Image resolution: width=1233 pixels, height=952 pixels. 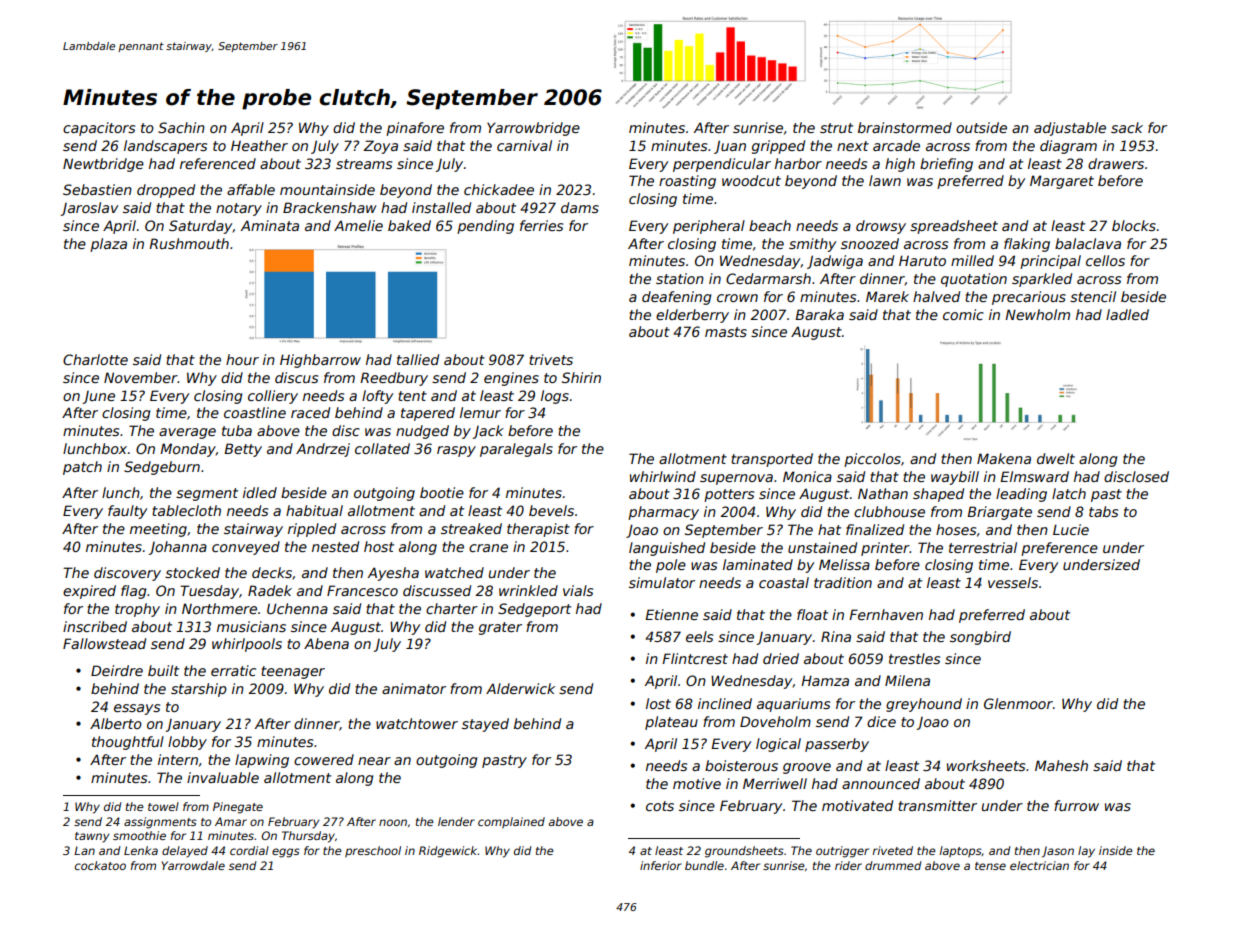 What do you see at coordinates (100, 865) in the document?
I see `cockatoo` at bounding box center [100, 865].
